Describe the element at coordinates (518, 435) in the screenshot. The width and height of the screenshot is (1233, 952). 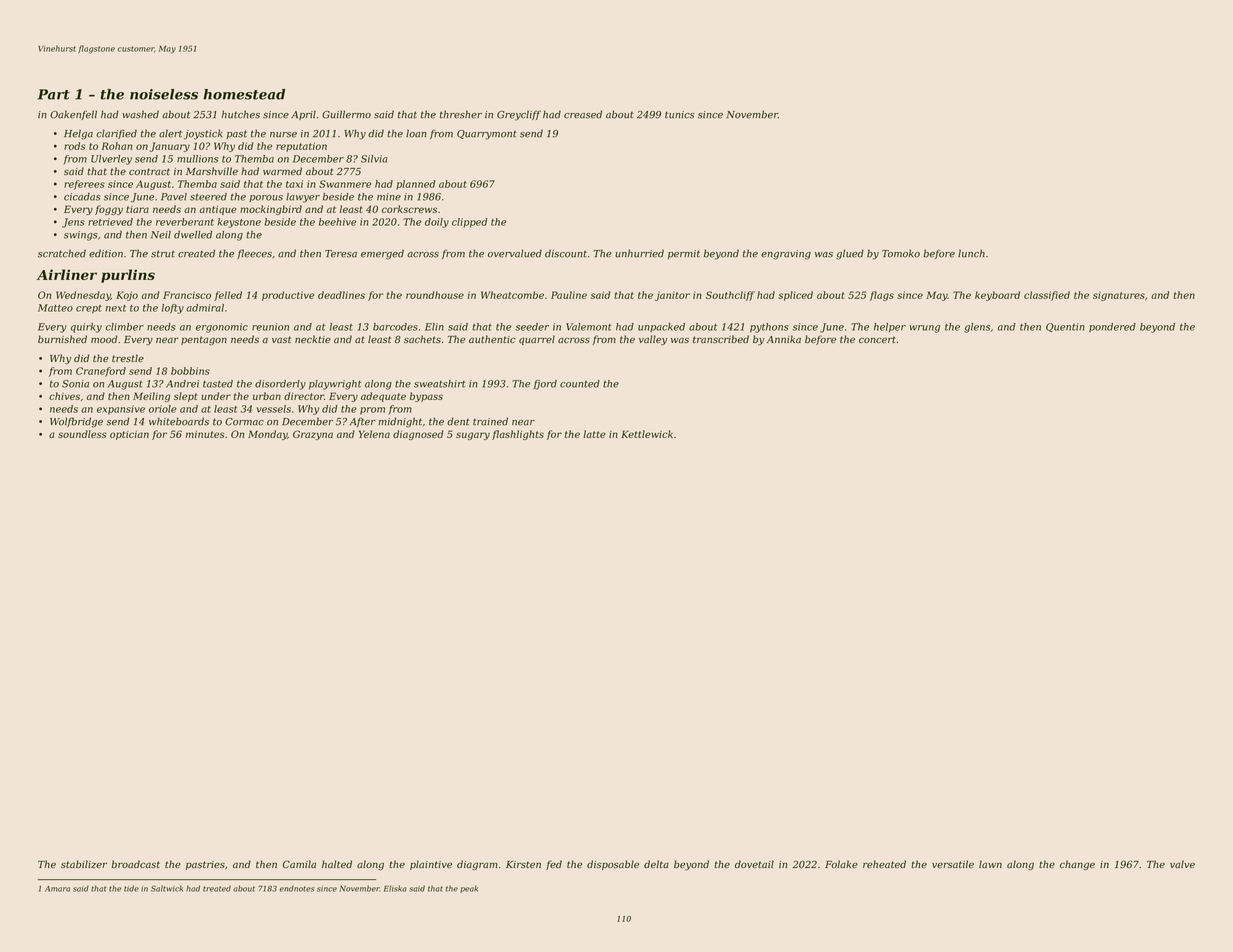
I see `flashlights` at that location.
